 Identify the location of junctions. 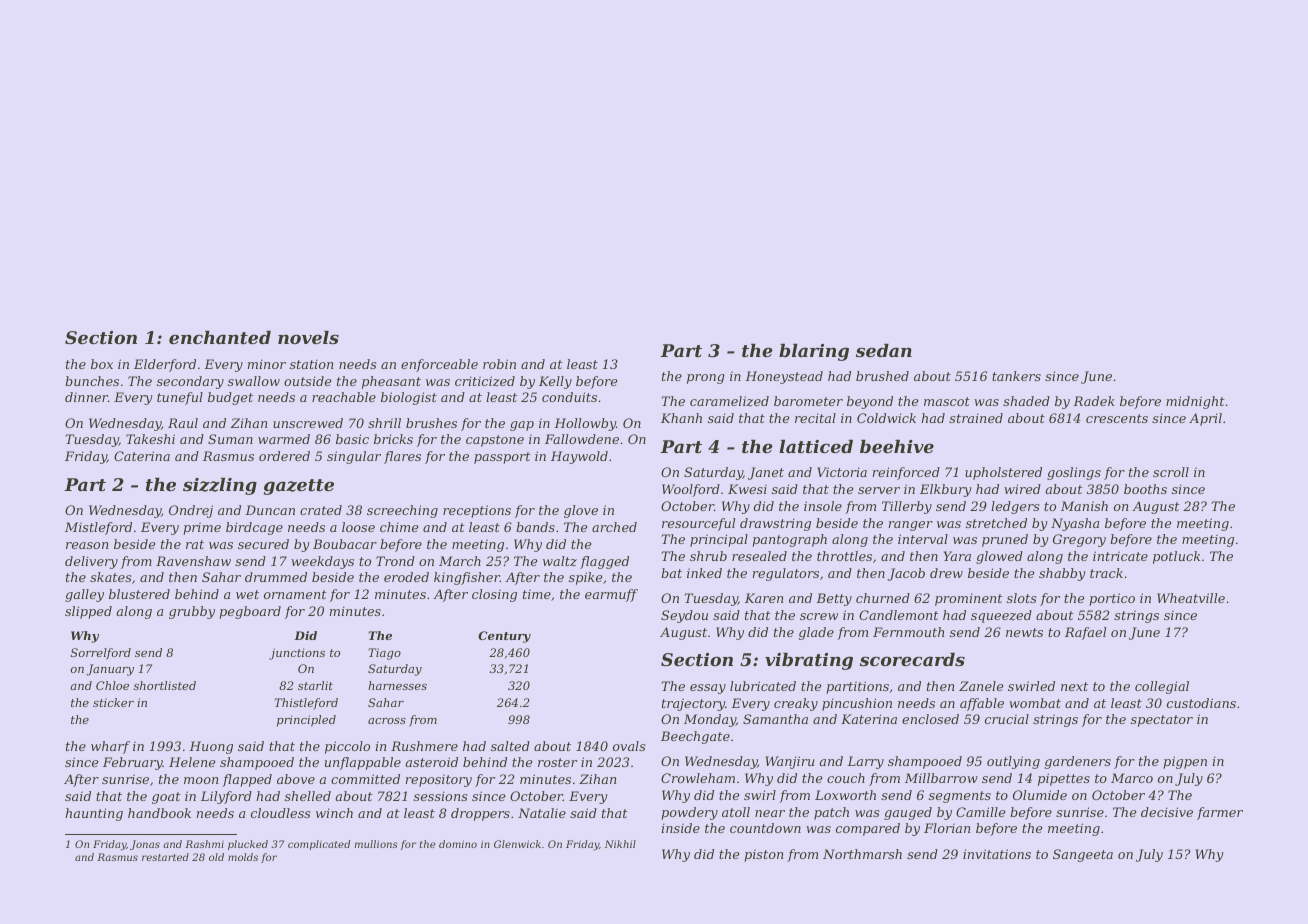
(297, 654).
